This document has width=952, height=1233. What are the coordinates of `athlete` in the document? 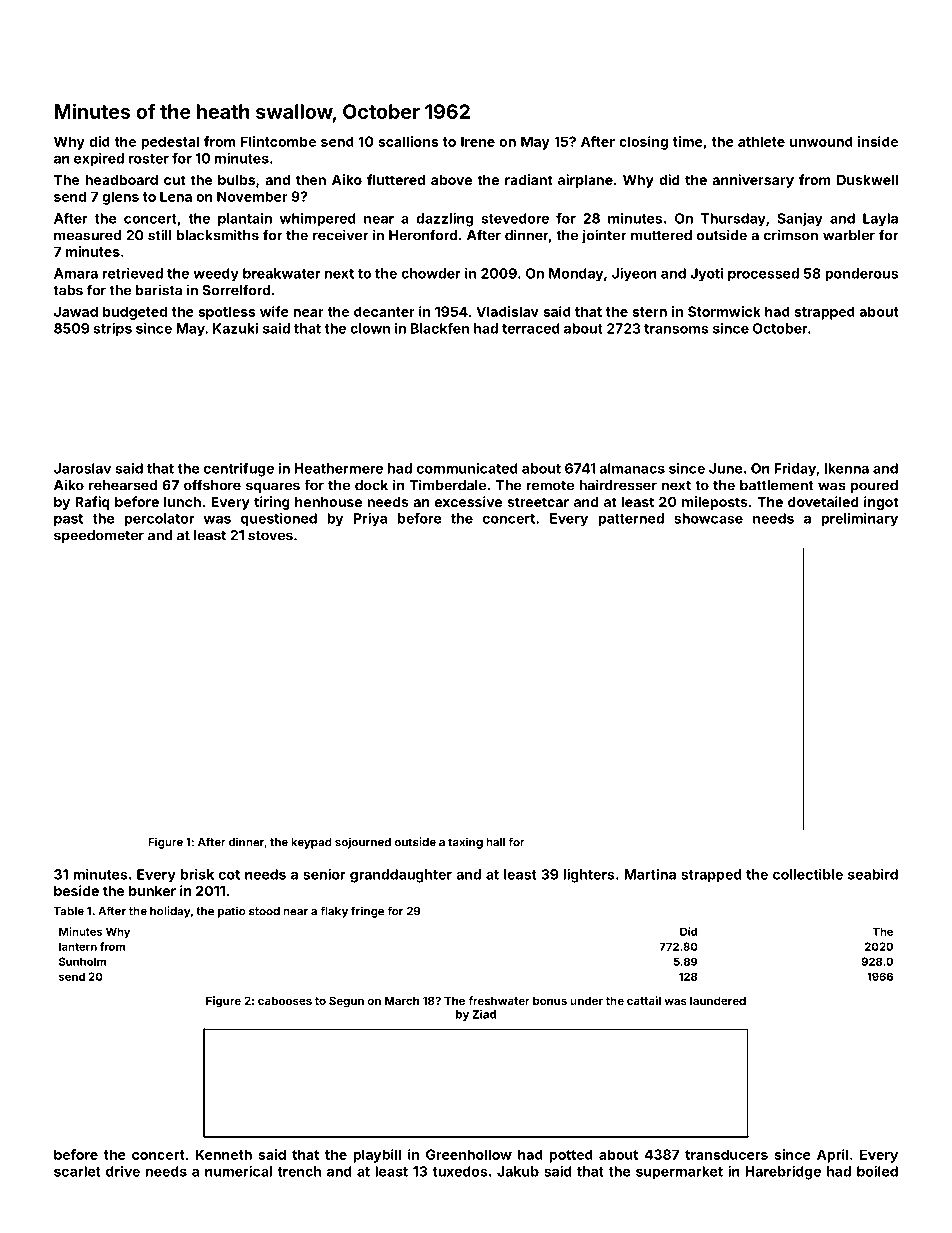 It's located at (761, 141).
